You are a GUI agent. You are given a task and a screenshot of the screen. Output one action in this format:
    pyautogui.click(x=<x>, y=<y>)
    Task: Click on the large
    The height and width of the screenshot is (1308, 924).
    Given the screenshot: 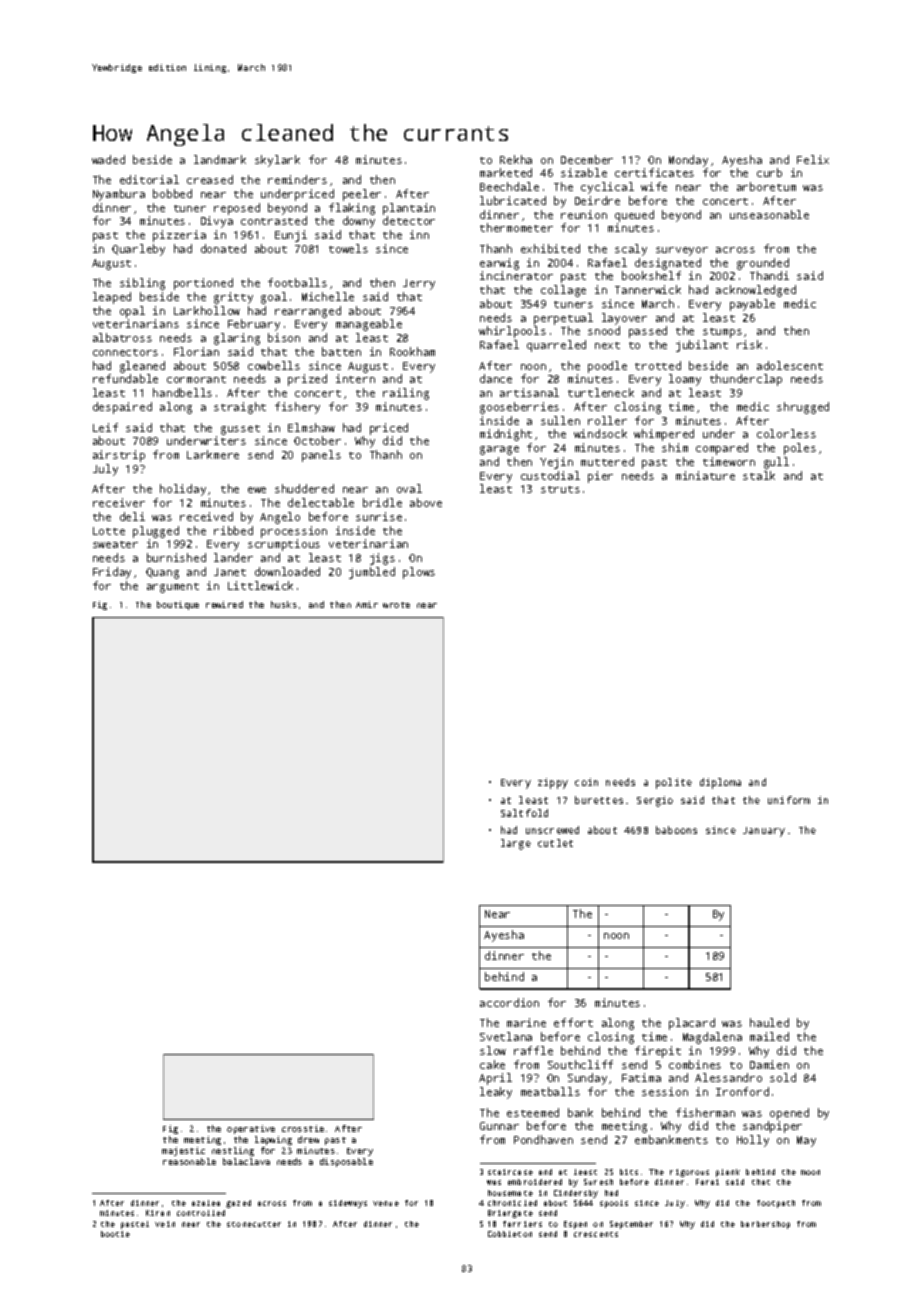 What is the action you would take?
    pyautogui.click(x=516, y=844)
